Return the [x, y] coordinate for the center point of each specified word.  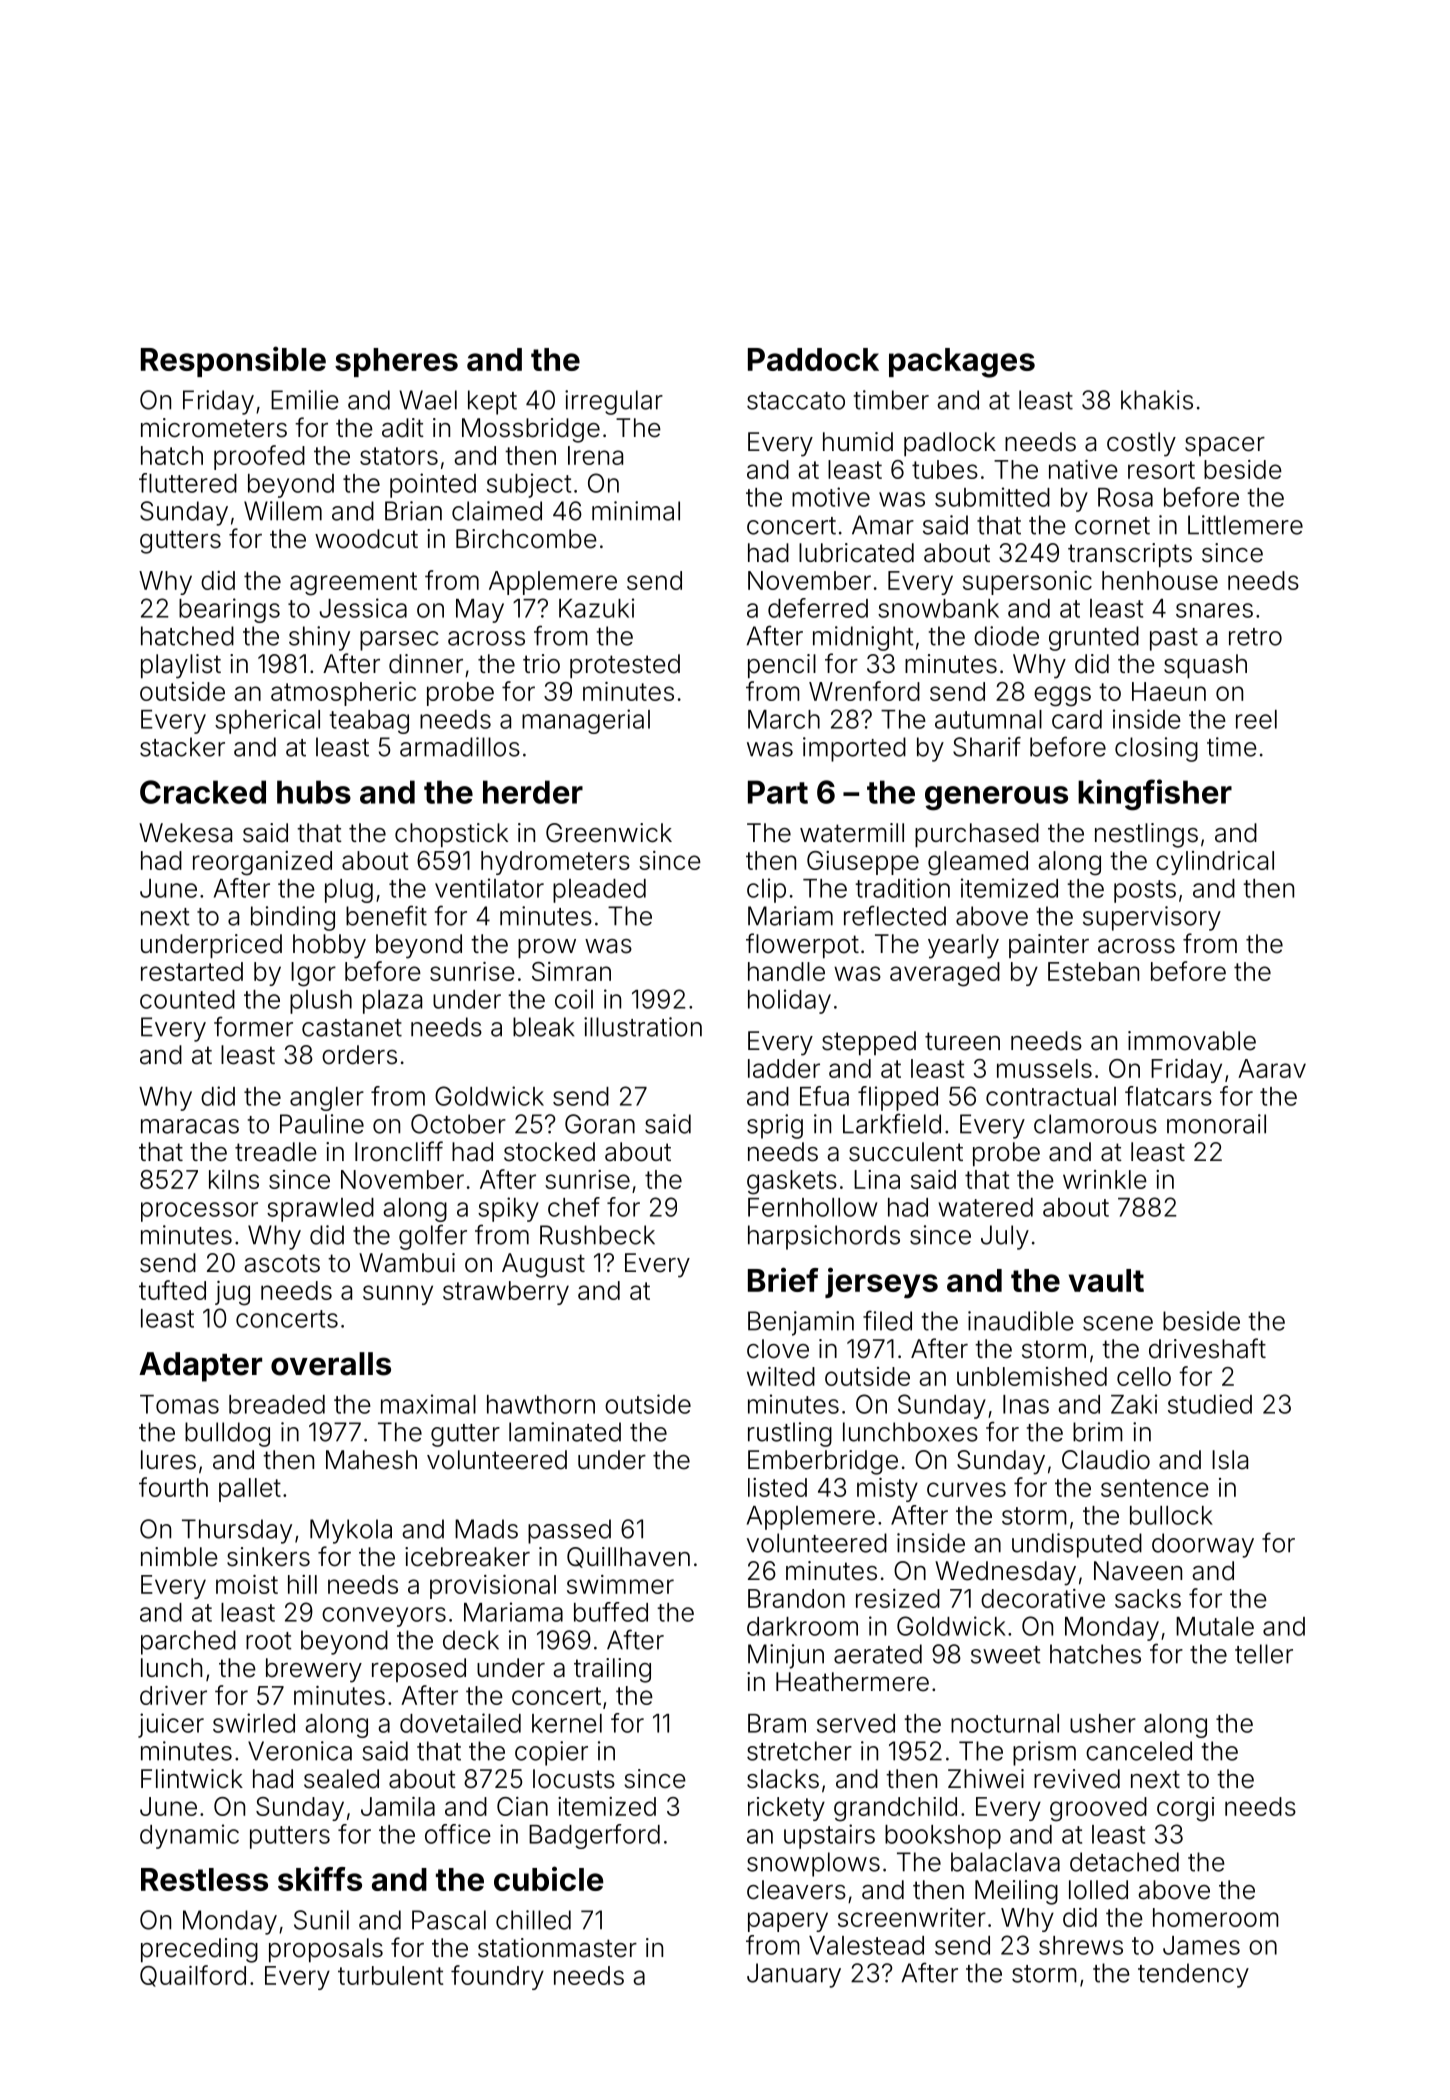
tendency [1193, 1975]
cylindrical [1215, 863]
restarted [192, 971]
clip [766, 890]
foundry [497, 1977]
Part [778, 792]
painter [1049, 946]
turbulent [390, 1975]
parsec [399, 641]
